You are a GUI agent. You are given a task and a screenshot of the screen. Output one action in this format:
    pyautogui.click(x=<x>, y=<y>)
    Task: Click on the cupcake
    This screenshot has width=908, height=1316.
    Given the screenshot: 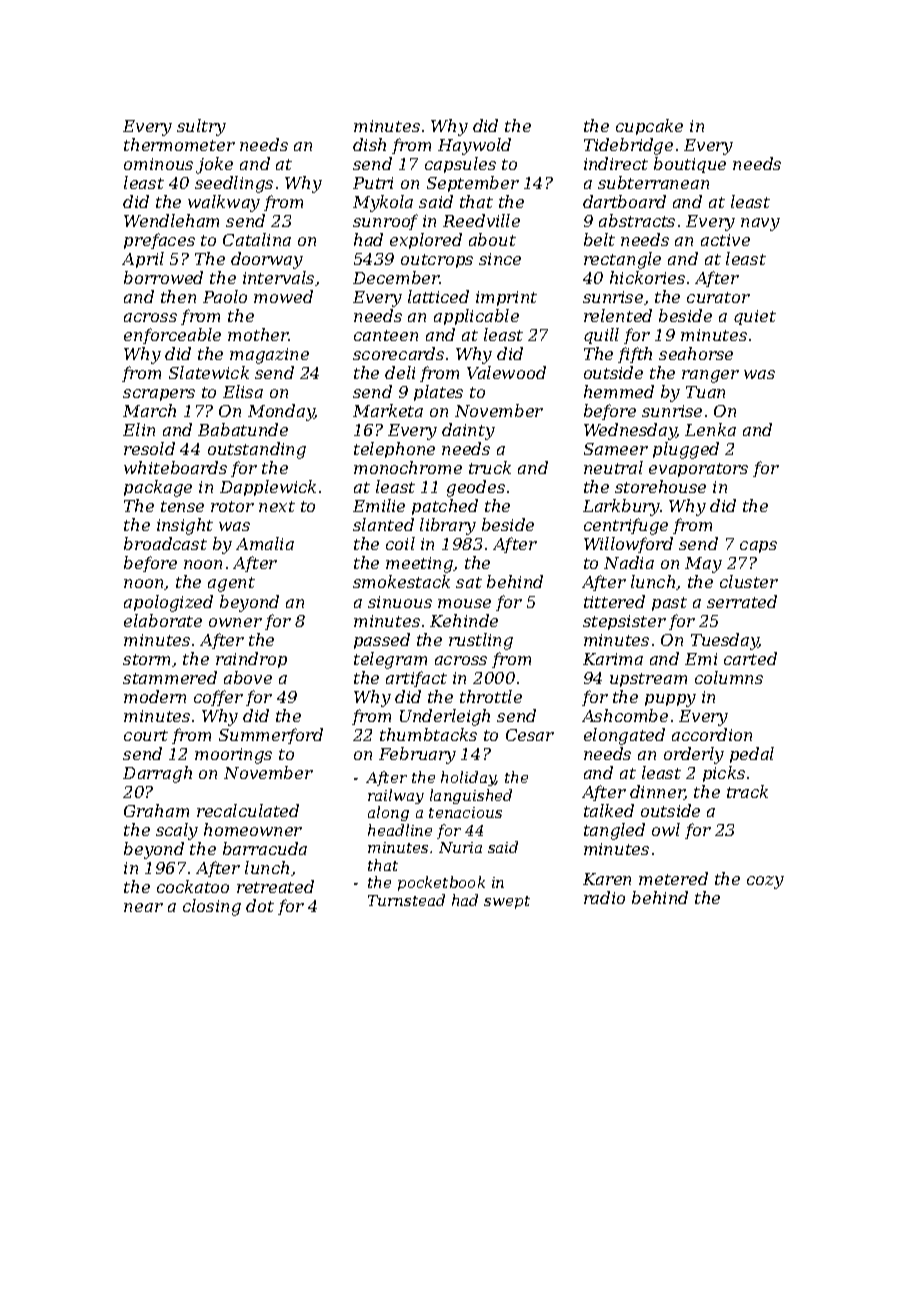 What is the action you would take?
    pyautogui.click(x=649, y=127)
